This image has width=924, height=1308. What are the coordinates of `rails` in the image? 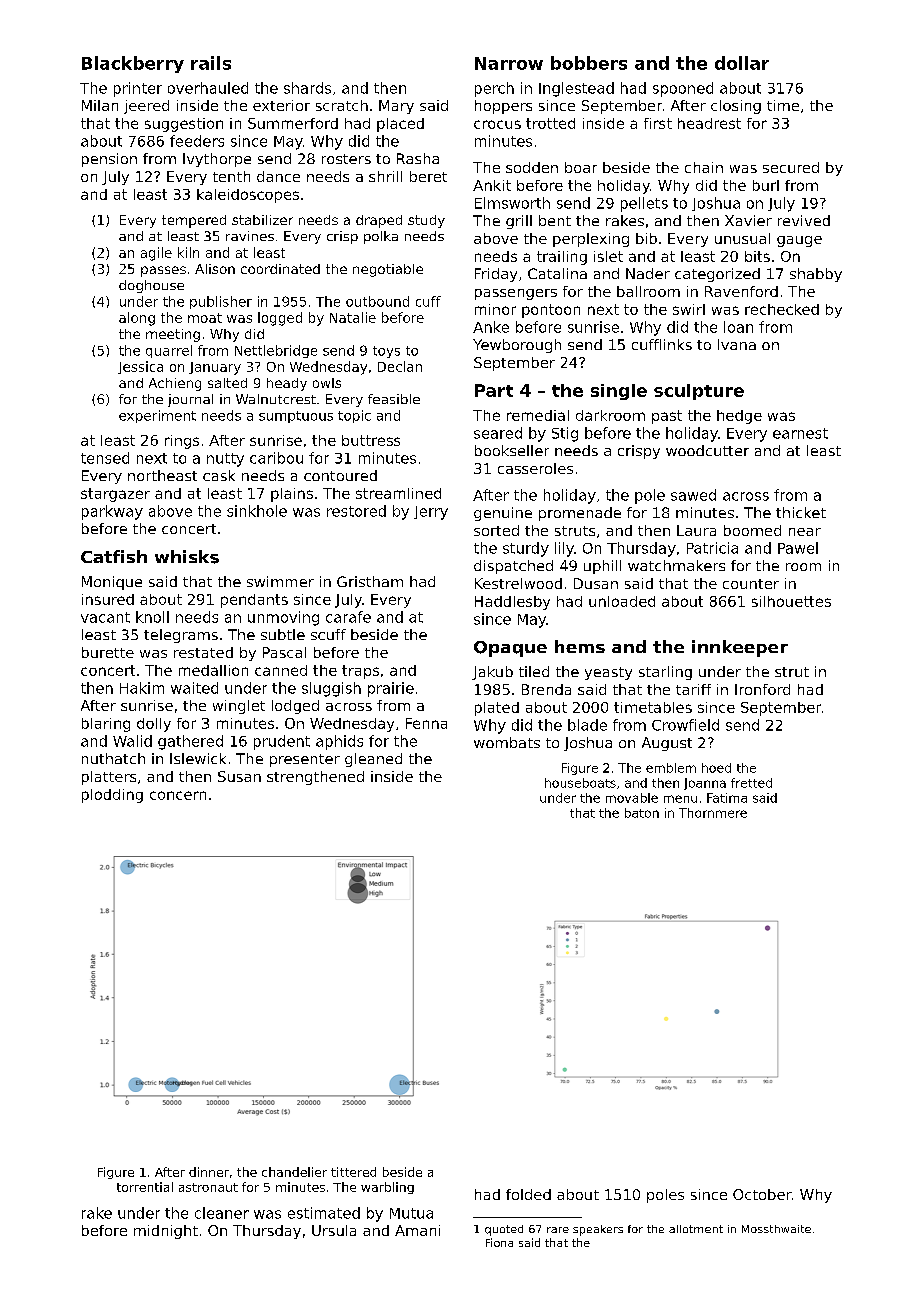 It's located at (211, 63).
